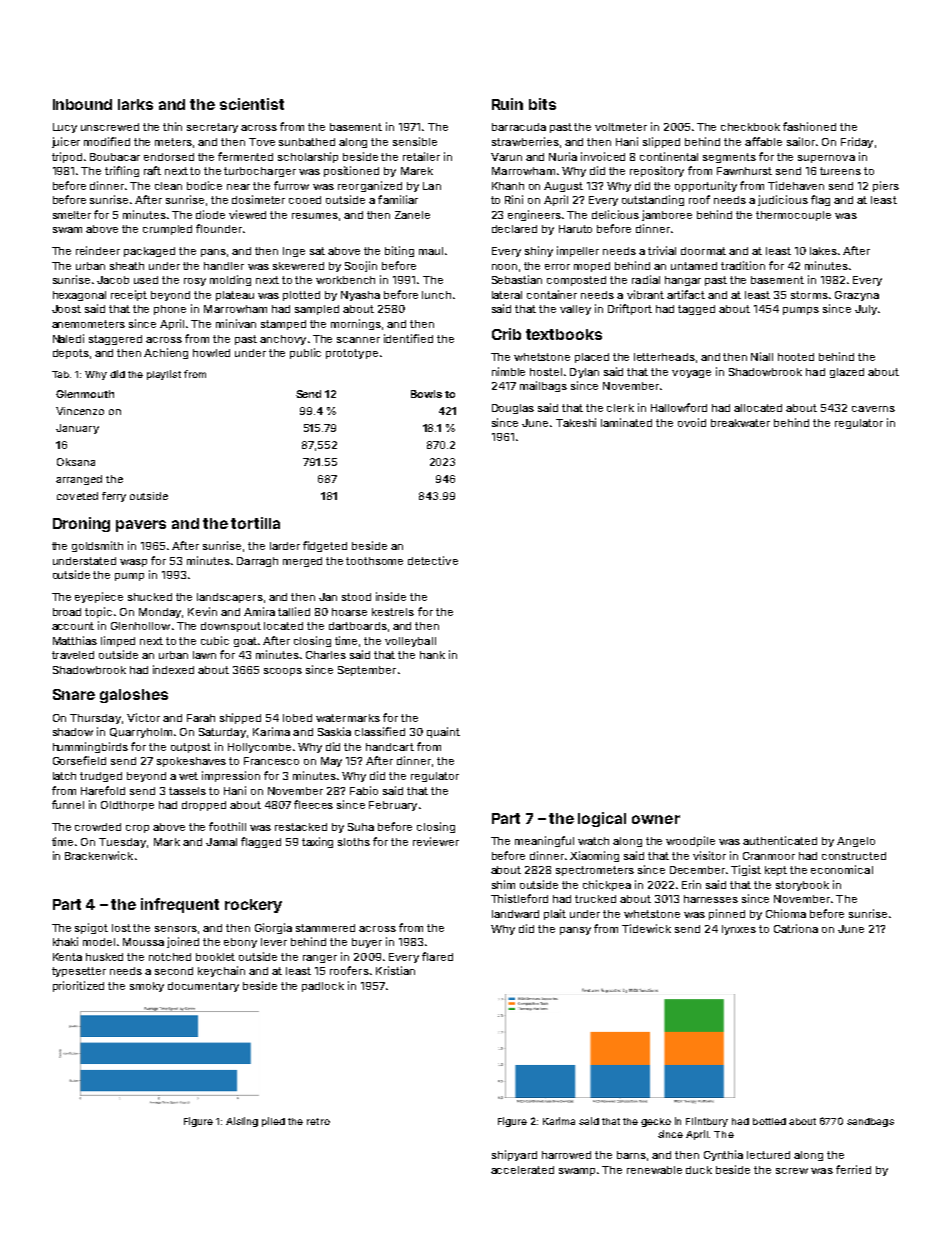  Describe the element at coordinates (318, 1121) in the screenshot. I see `retro` at that location.
